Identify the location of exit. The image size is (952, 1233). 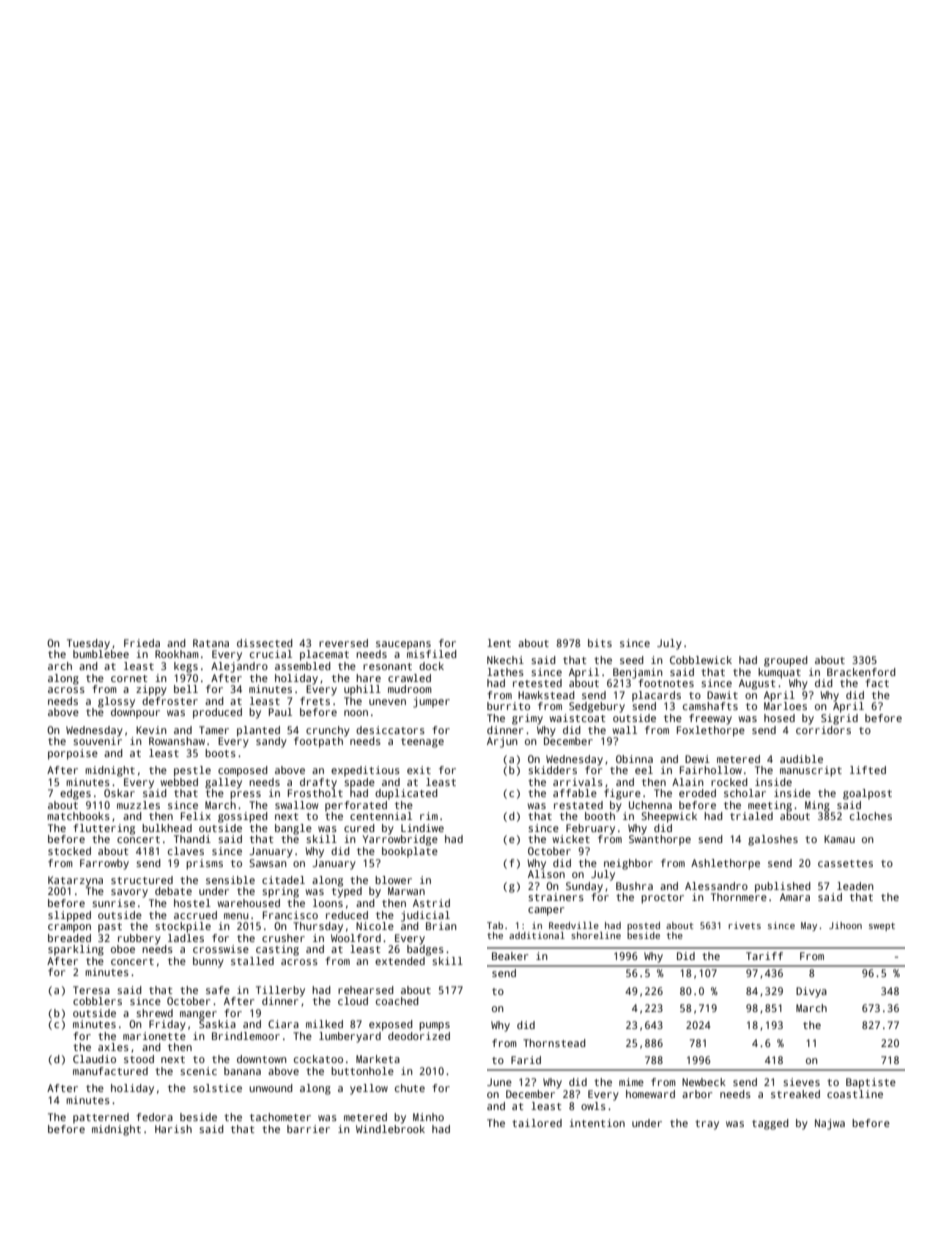
(419, 770).
